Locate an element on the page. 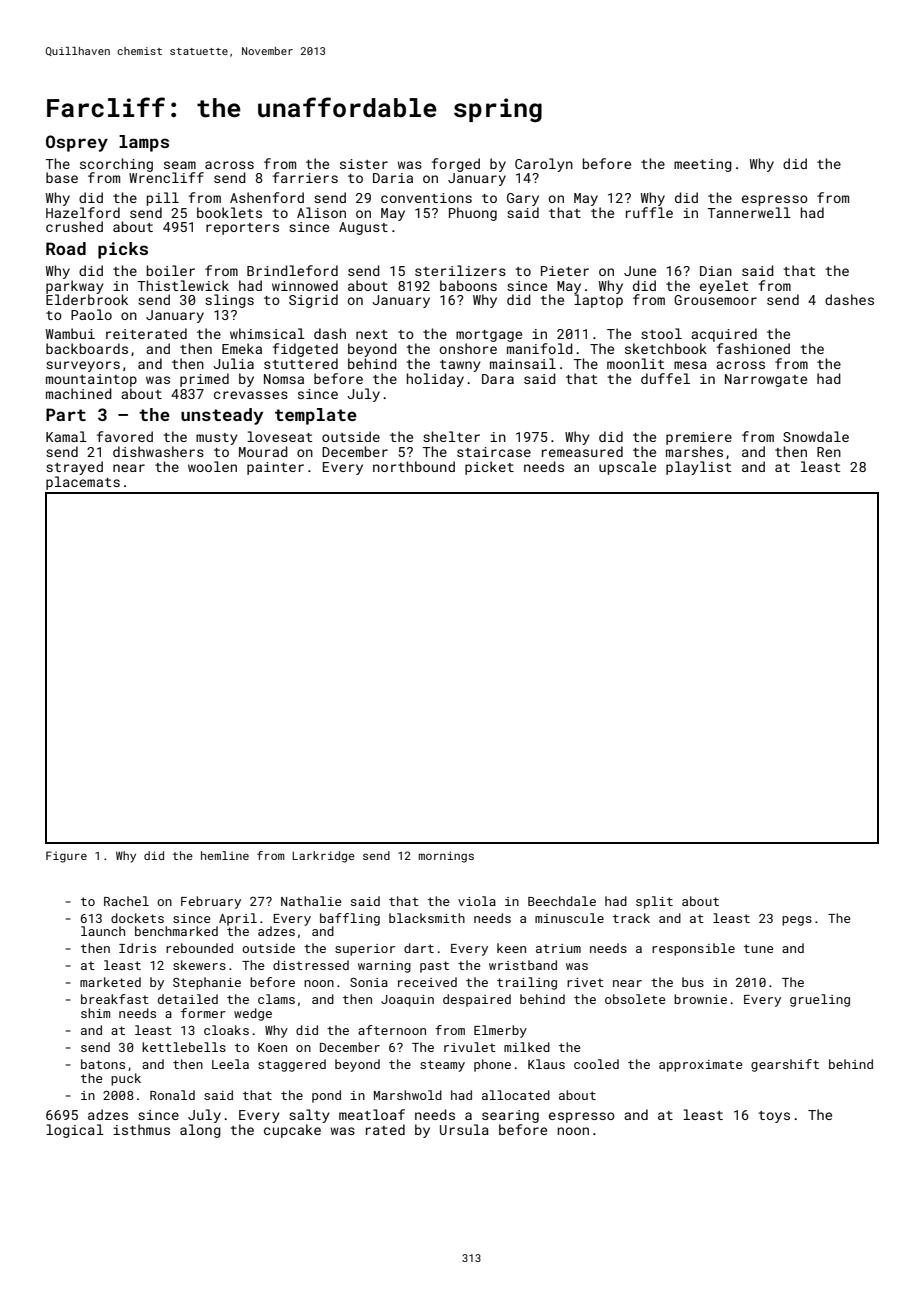 The height and width of the image is (1308, 924). lamps is located at coordinates (144, 143).
